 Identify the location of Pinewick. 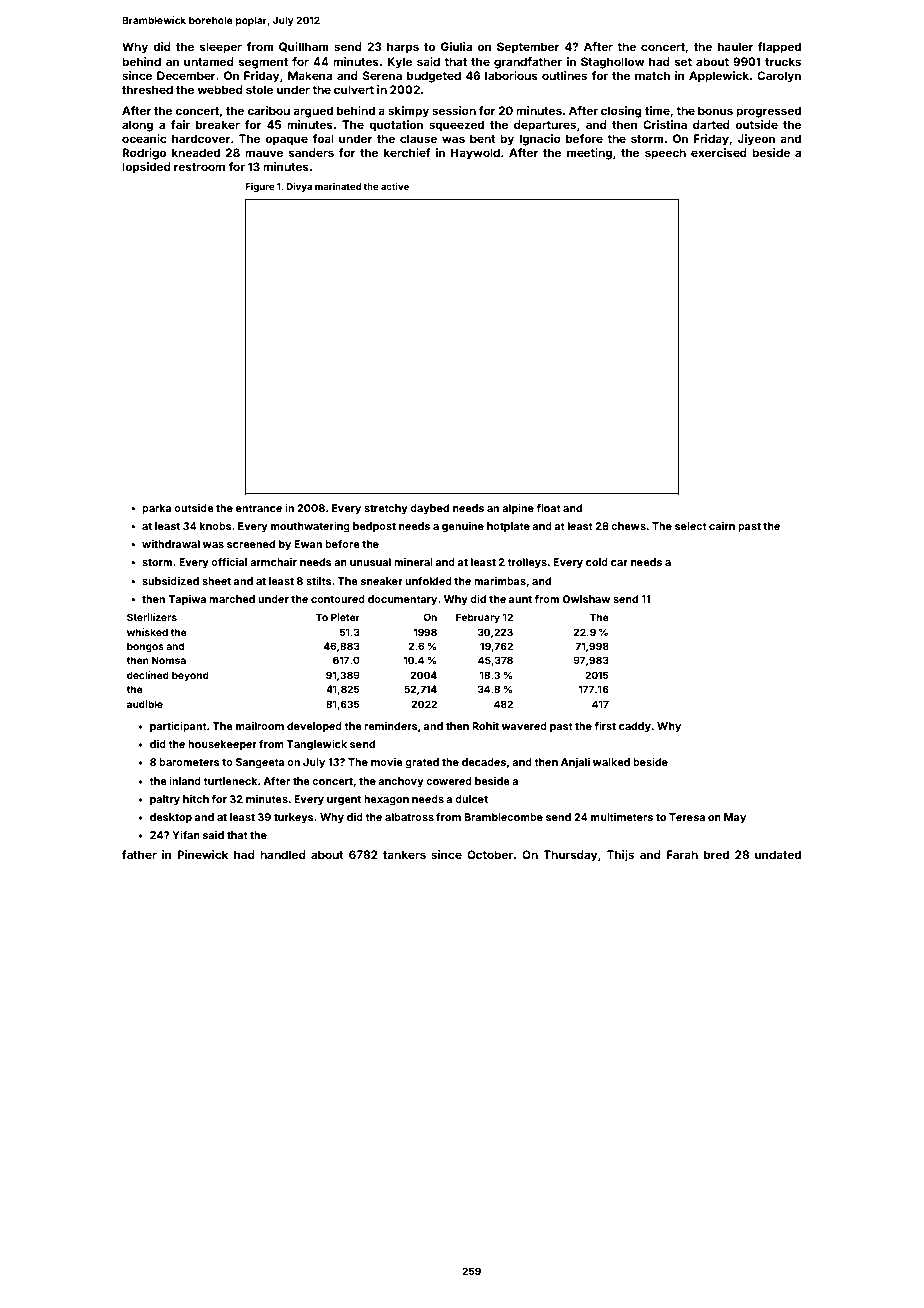
(202, 854).
